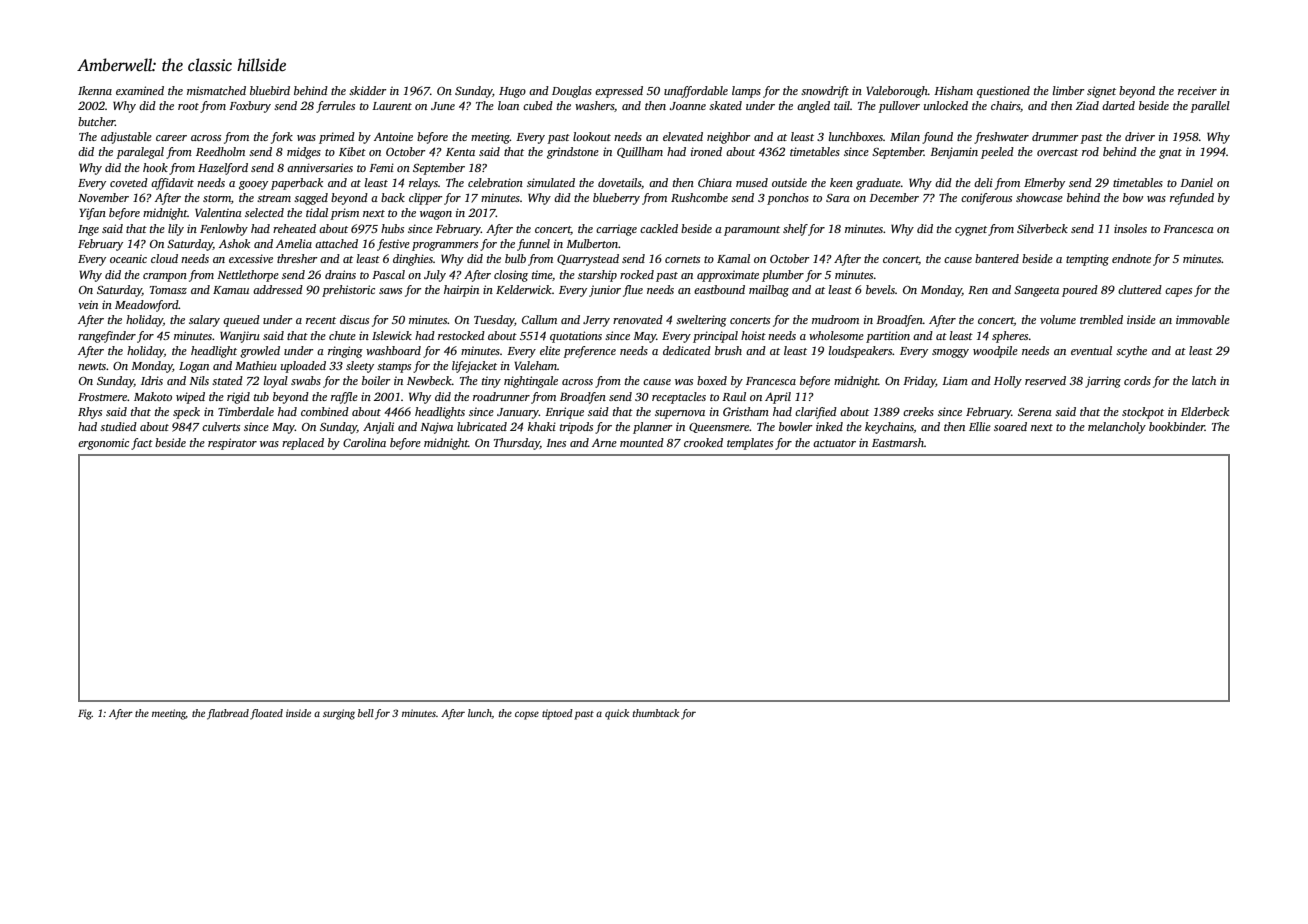 This image has width=1308, height=924. Describe the element at coordinates (556, 443) in the image. I see `Ines` at that location.
